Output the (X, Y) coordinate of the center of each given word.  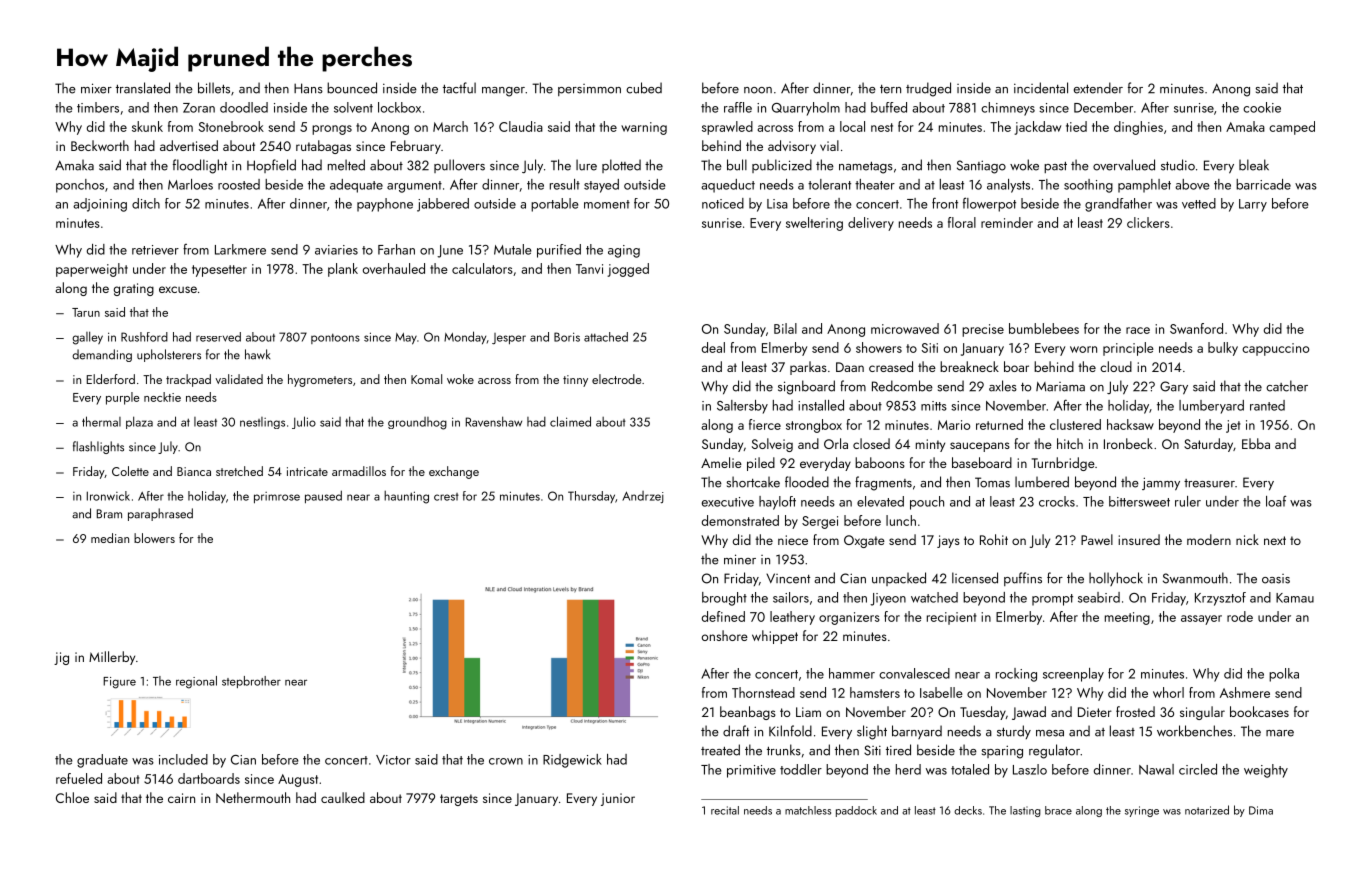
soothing (1088, 186)
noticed (723, 203)
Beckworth (100, 145)
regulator (1054, 751)
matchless (808, 810)
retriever (155, 250)
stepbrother (251, 682)
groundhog (417, 423)
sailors (791, 597)
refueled (79, 778)
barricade (1263, 184)
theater (875, 184)
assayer (1201, 620)
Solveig (772, 445)
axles (1003, 386)
